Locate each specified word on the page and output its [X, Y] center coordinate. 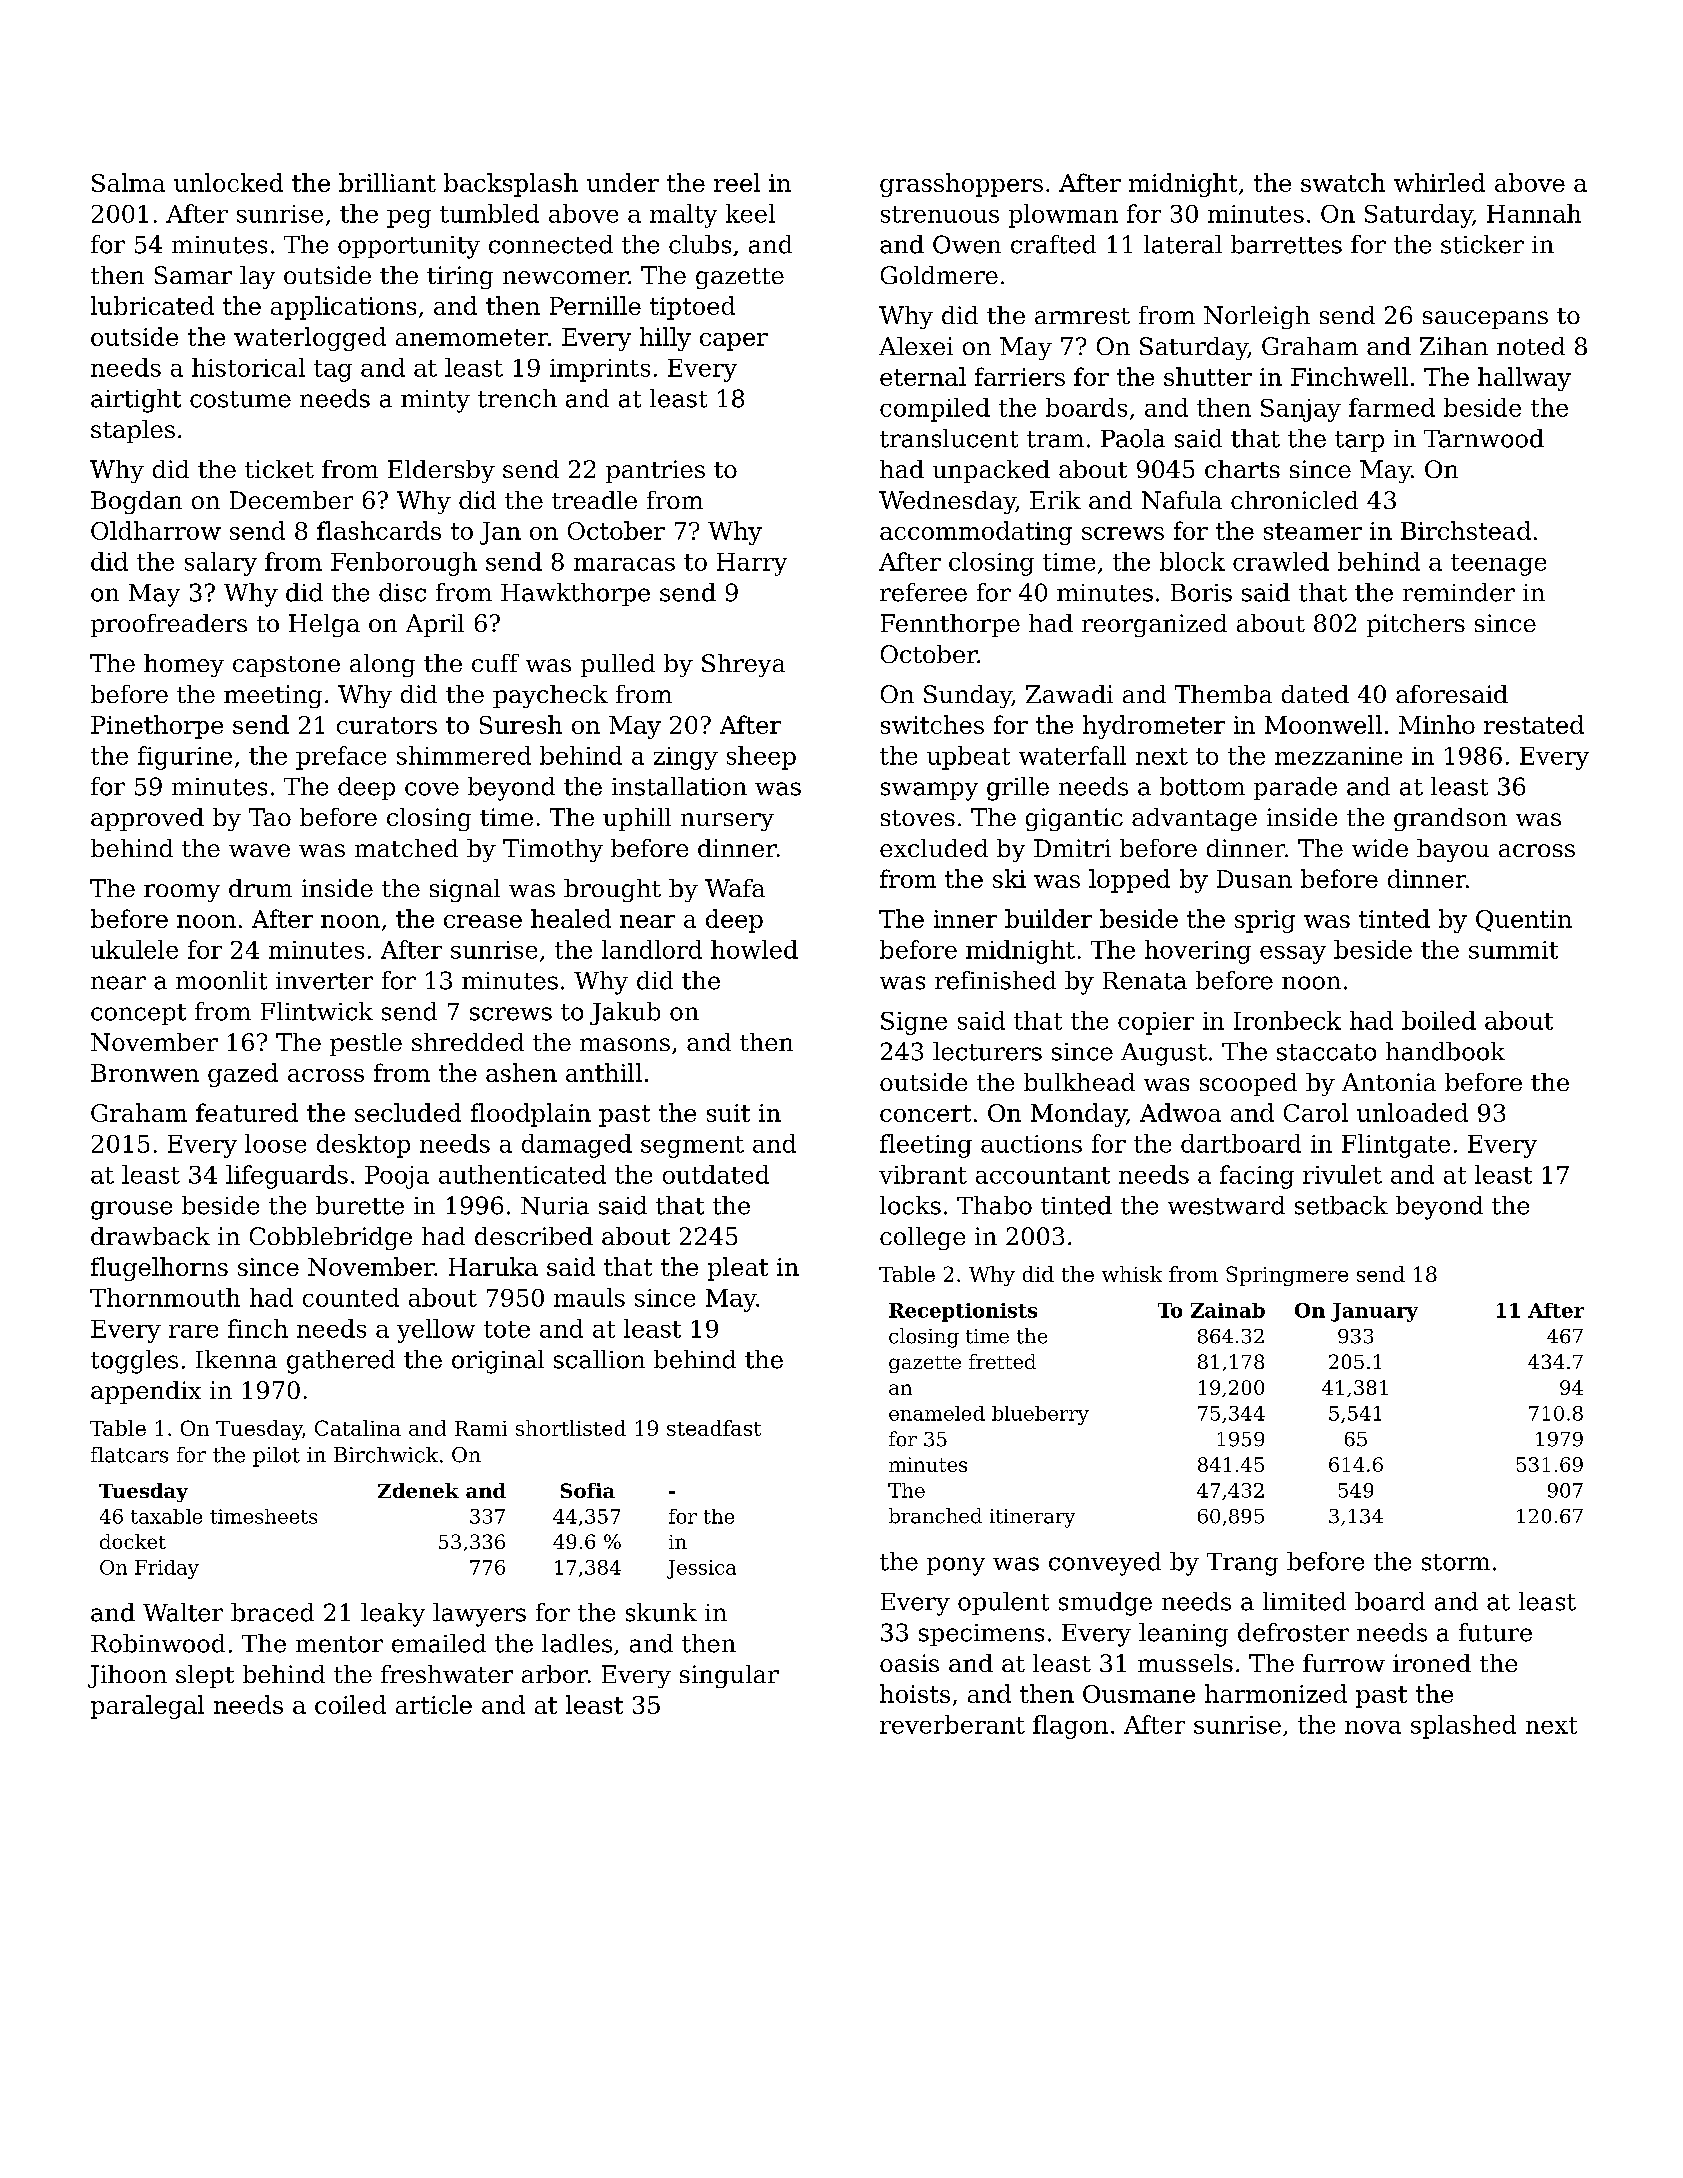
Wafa [735, 888]
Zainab [1228, 1310]
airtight [136, 401]
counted [351, 1297]
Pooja [397, 1177]
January [1374, 1312]
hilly [665, 339]
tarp [1359, 441]
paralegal [147, 1707]
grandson [1450, 819]
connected [551, 244]
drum [260, 888]
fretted [1002, 1361]
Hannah [1534, 213]
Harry [752, 564]
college [922, 1238]
